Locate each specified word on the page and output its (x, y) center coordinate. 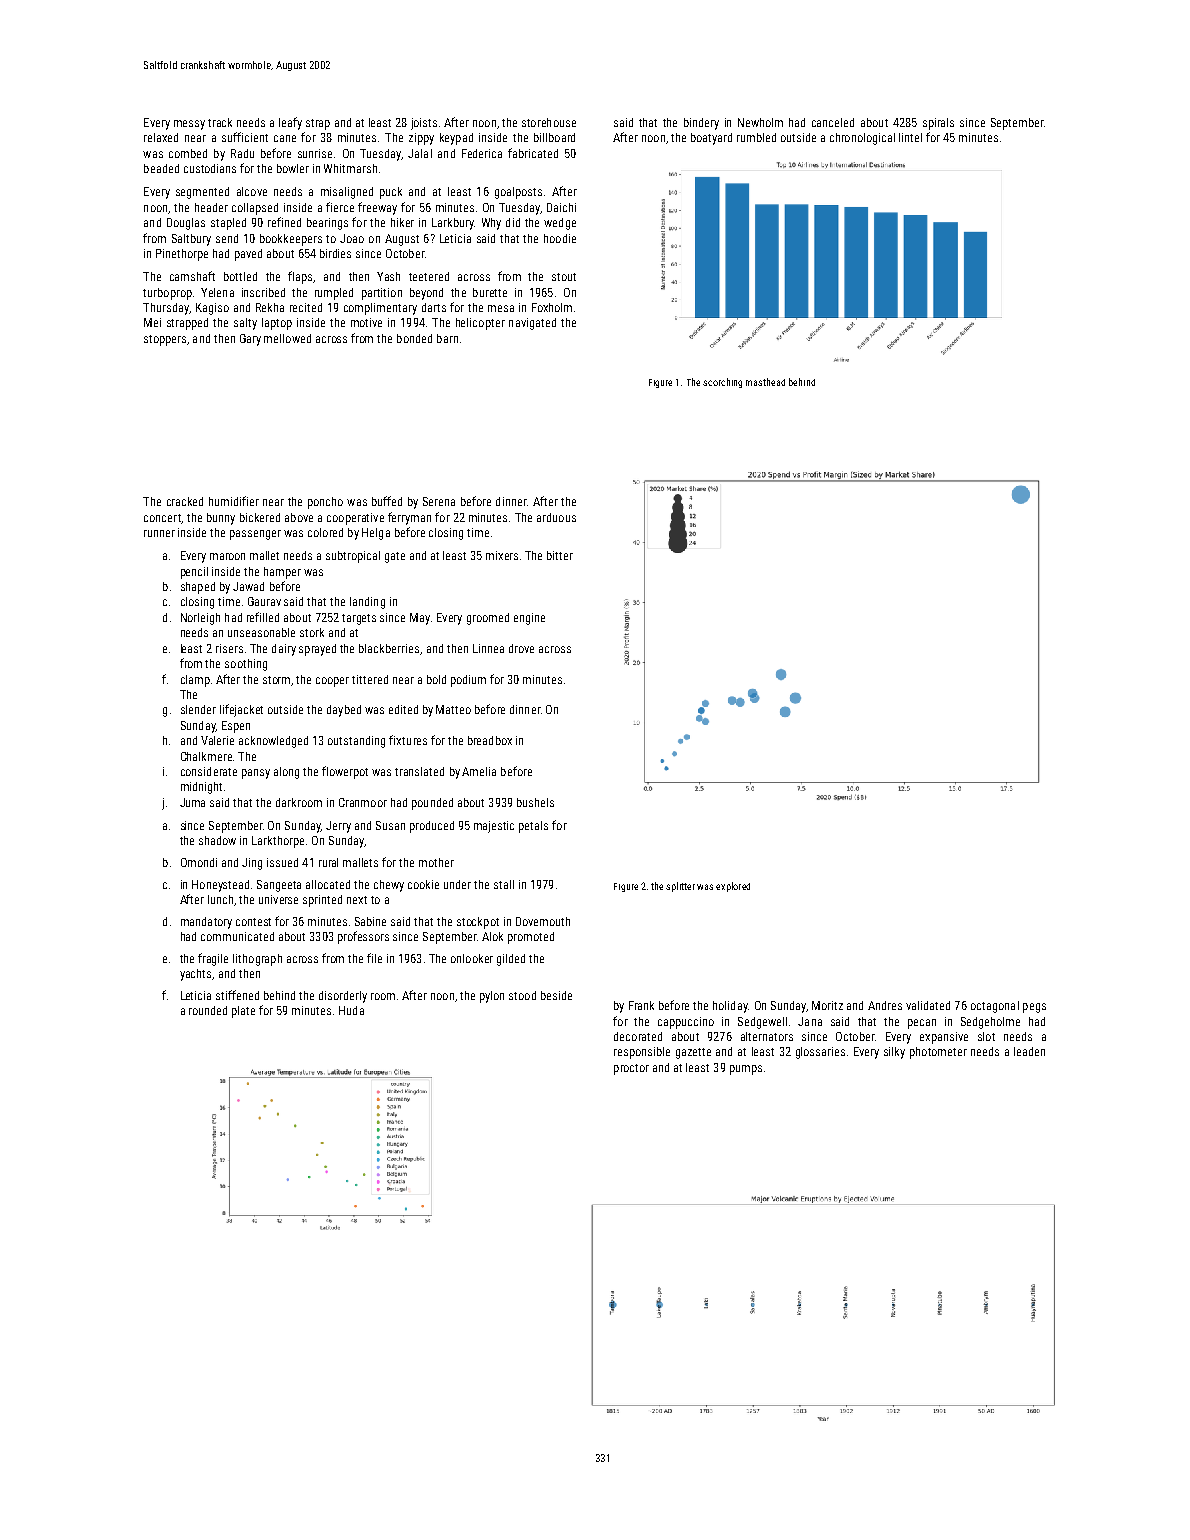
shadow (217, 840)
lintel (910, 137)
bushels (535, 802)
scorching (722, 383)
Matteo (453, 709)
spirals (938, 124)
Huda (351, 1010)
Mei (152, 322)
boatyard (711, 139)
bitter (560, 555)
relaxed (161, 137)
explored (733, 887)
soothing (246, 665)
